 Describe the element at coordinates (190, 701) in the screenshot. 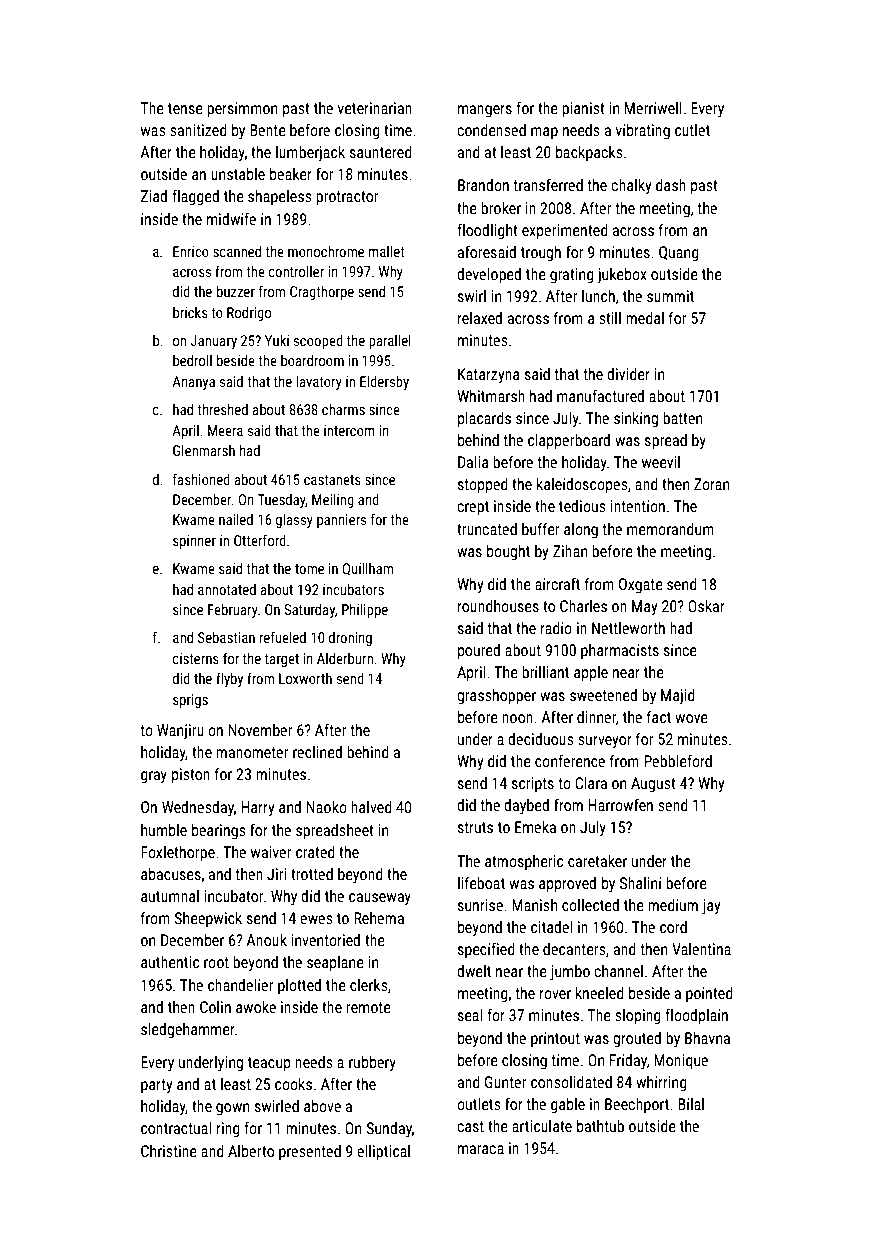

I see `sprigs` at that location.
